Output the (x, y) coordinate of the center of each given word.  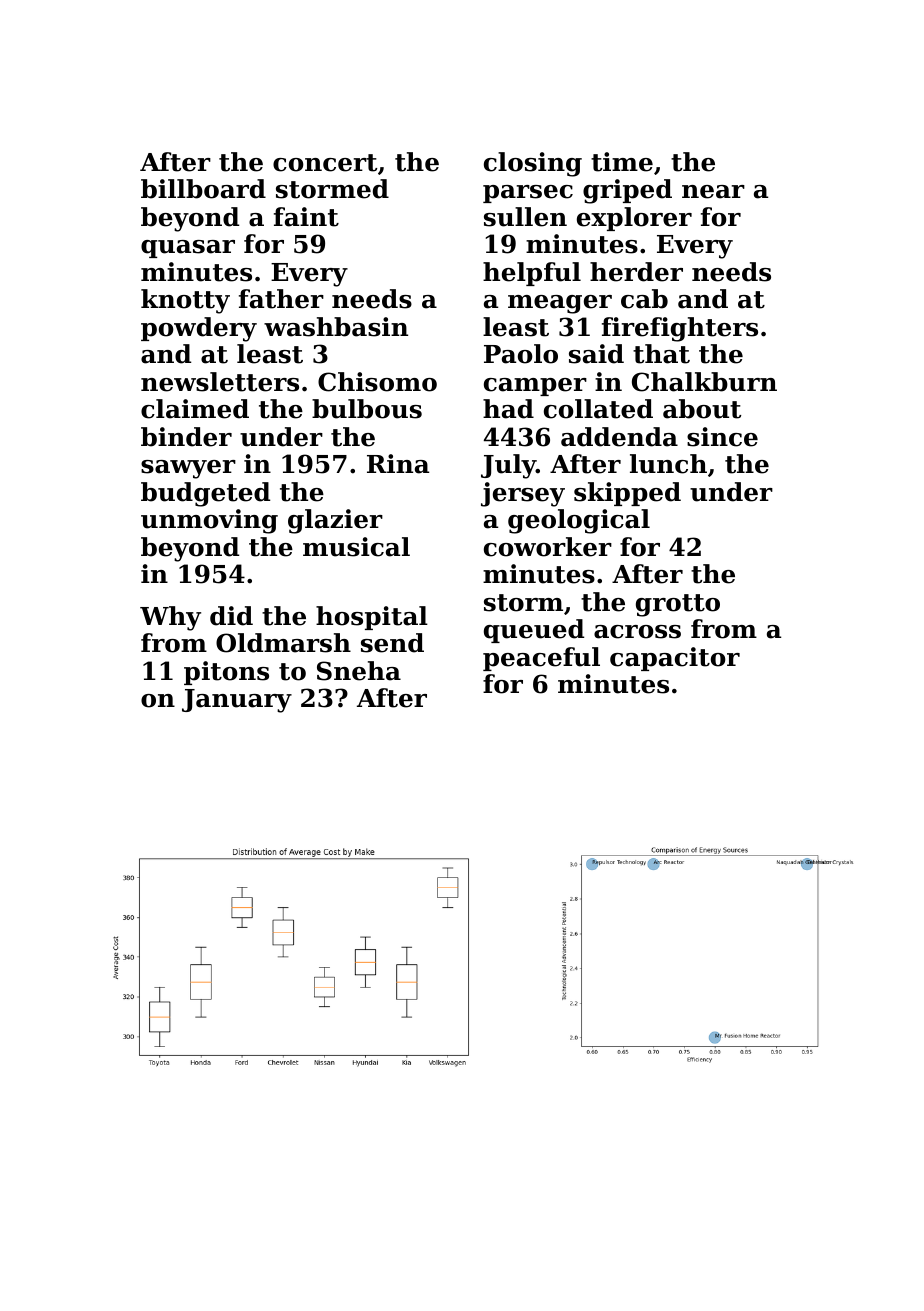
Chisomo (377, 382)
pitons (226, 673)
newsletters (220, 382)
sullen (525, 217)
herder (636, 272)
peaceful (541, 659)
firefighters (680, 329)
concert (325, 163)
